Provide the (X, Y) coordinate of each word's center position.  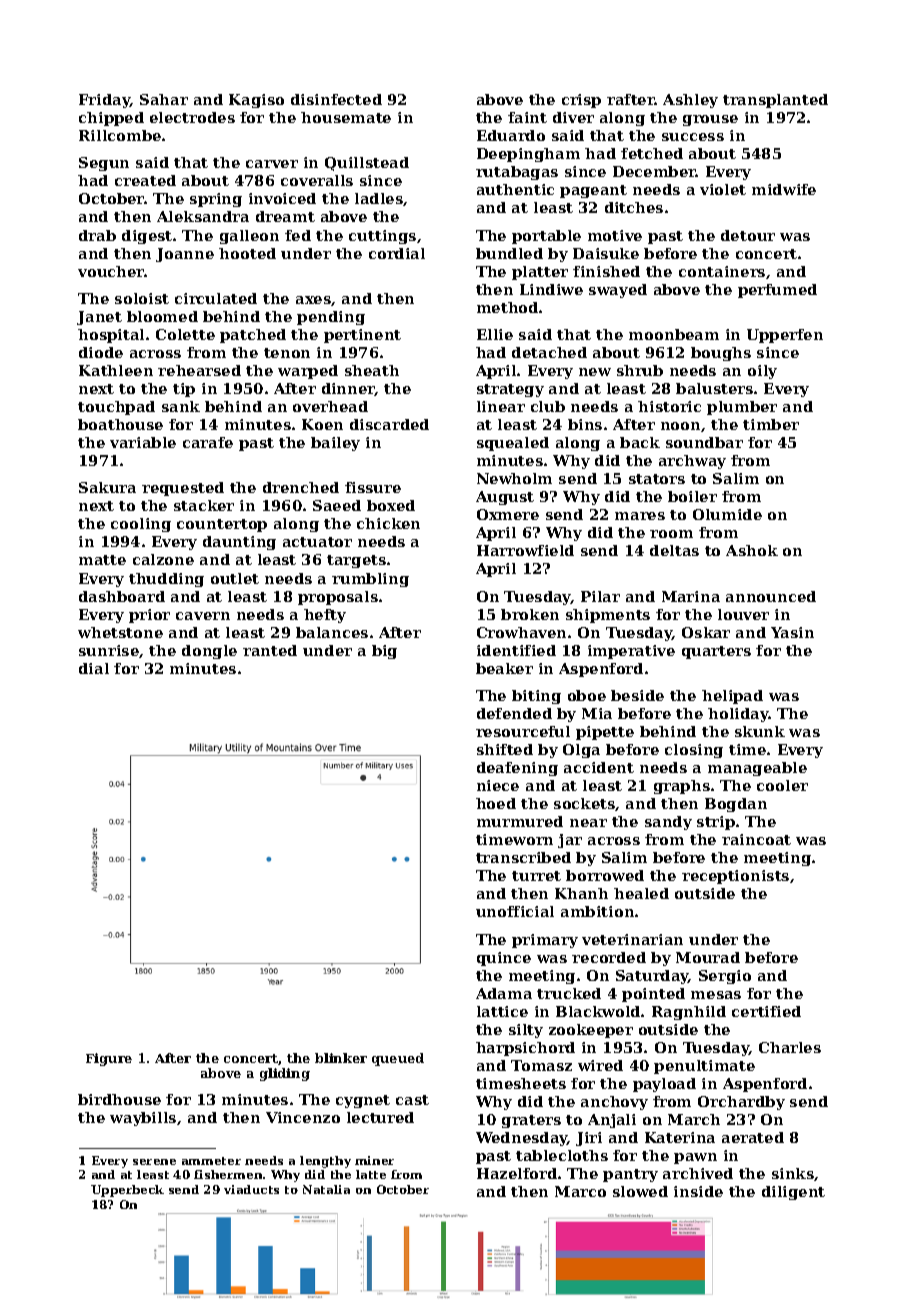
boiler (692, 496)
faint (527, 117)
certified (766, 1011)
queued (398, 1059)
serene (154, 1162)
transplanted (775, 101)
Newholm (514, 478)
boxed (391, 505)
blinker (341, 1058)
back (640, 442)
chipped (111, 119)
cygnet (363, 1101)
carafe (208, 442)
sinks (793, 1173)
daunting (239, 543)
